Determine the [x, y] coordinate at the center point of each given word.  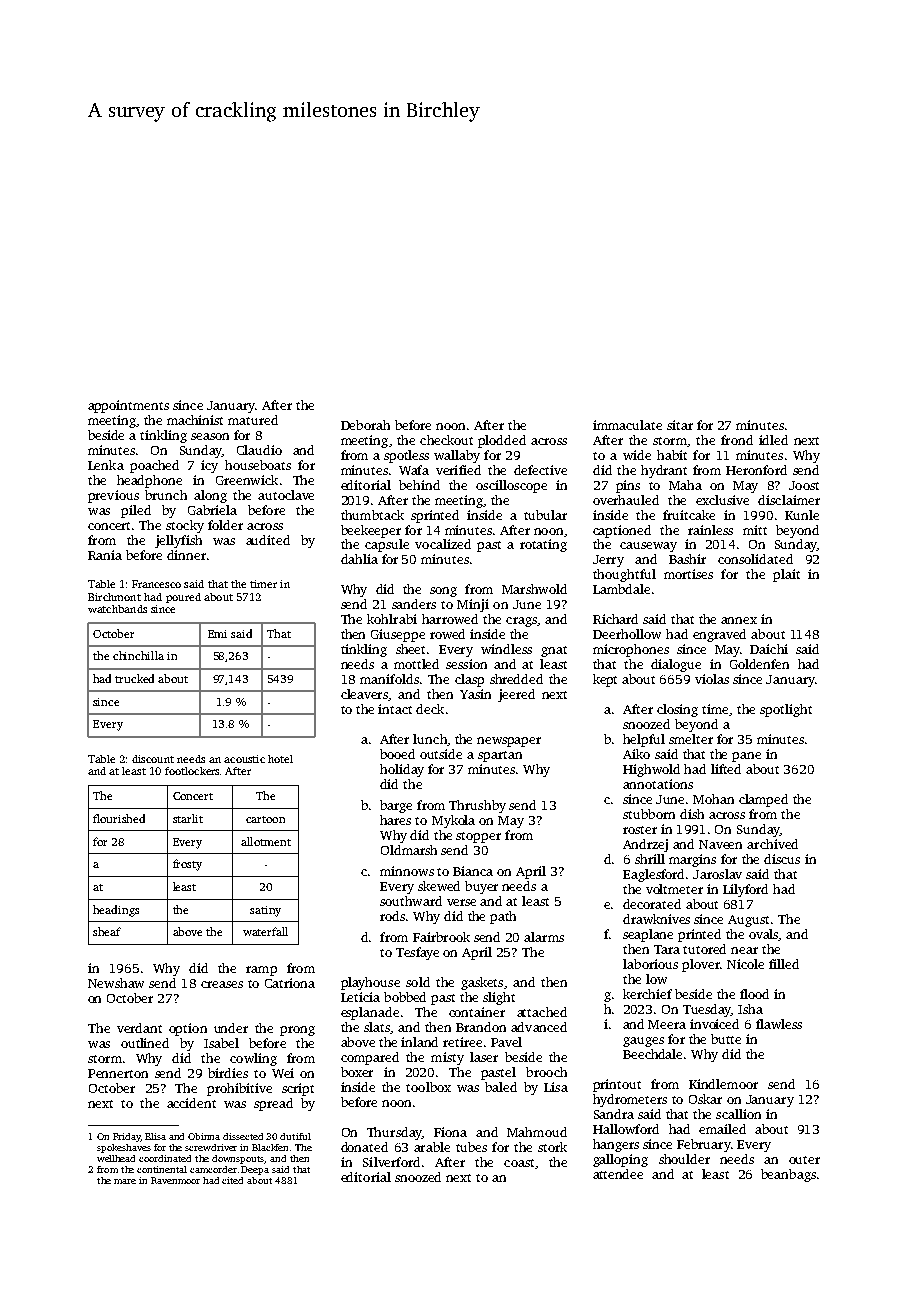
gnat [554, 651]
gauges [643, 1042]
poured [183, 598]
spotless [406, 456]
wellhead [116, 1158]
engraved [719, 635]
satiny [265, 911]
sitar [680, 425]
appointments [128, 406]
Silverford [391, 1162]
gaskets [482, 983]
